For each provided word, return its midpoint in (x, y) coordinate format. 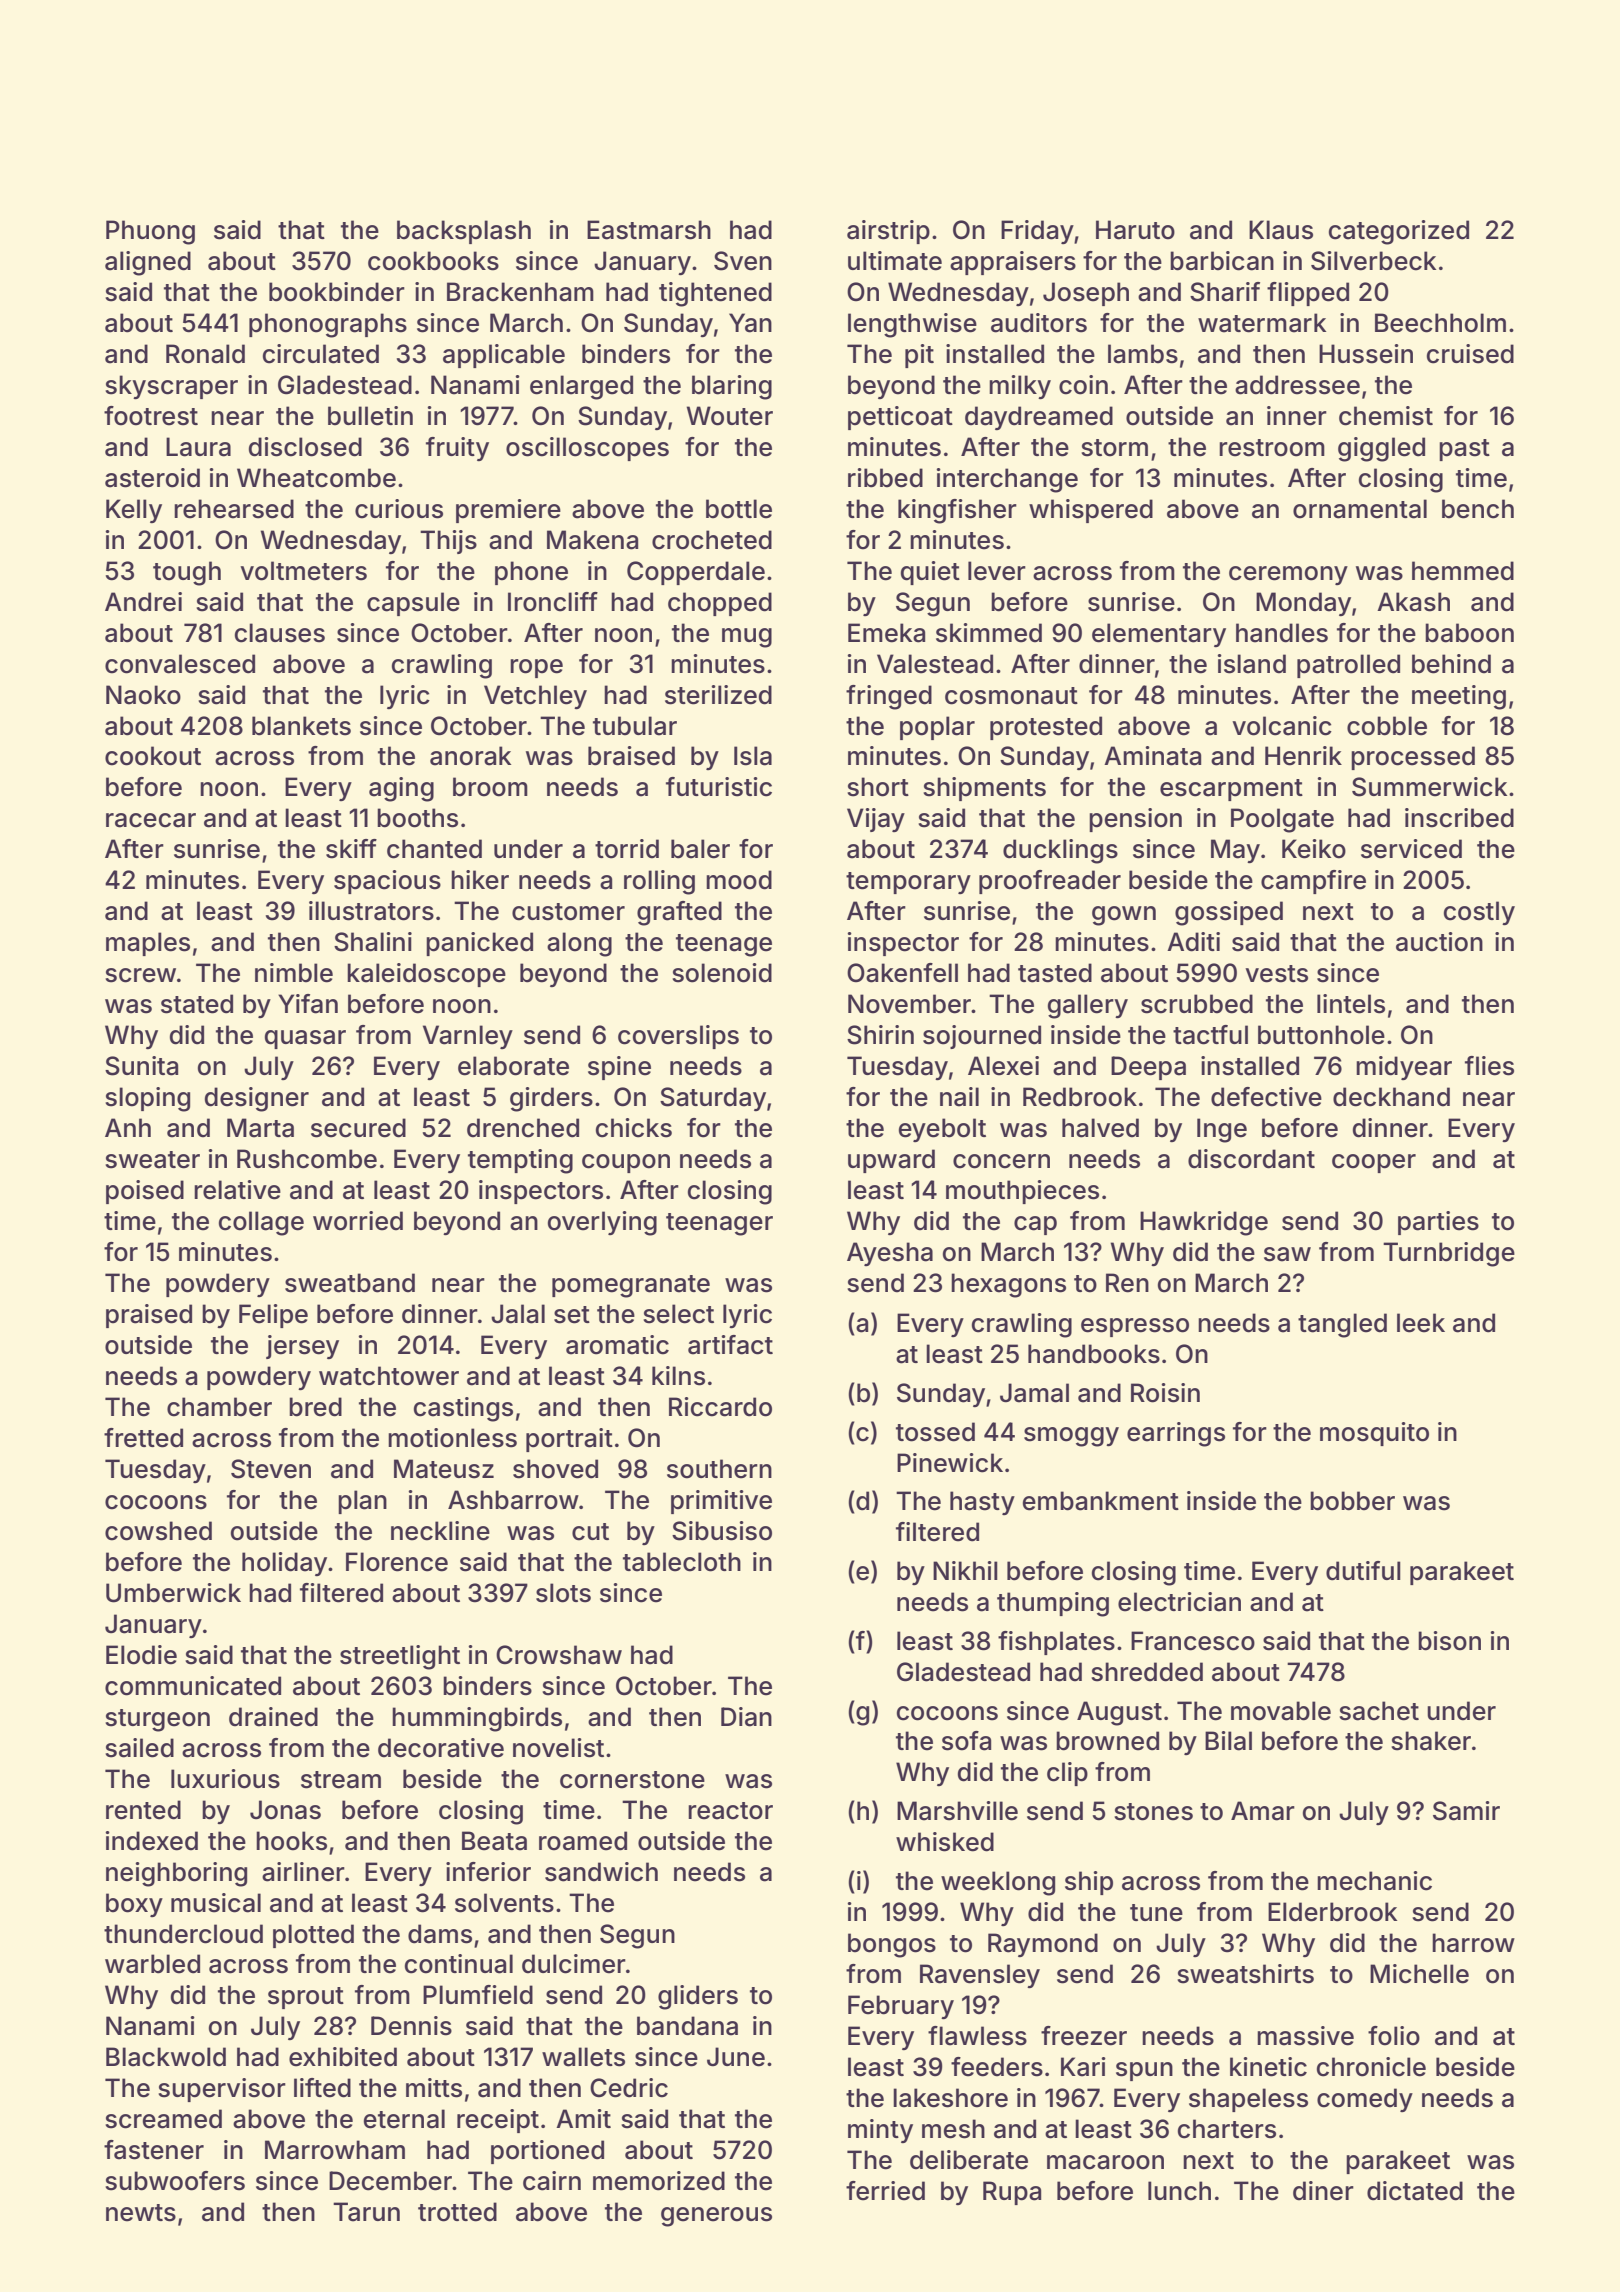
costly (1479, 913)
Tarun (366, 2212)
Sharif (1225, 292)
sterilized (718, 695)
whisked (945, 1842)
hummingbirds (477, 1719)
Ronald (205, 354)
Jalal (518, 1314)
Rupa (1012, 2193)
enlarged (581, 387)
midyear (1404, 1068)
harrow (1473, 1943)
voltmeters (303, 571)
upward (891, 1161)
